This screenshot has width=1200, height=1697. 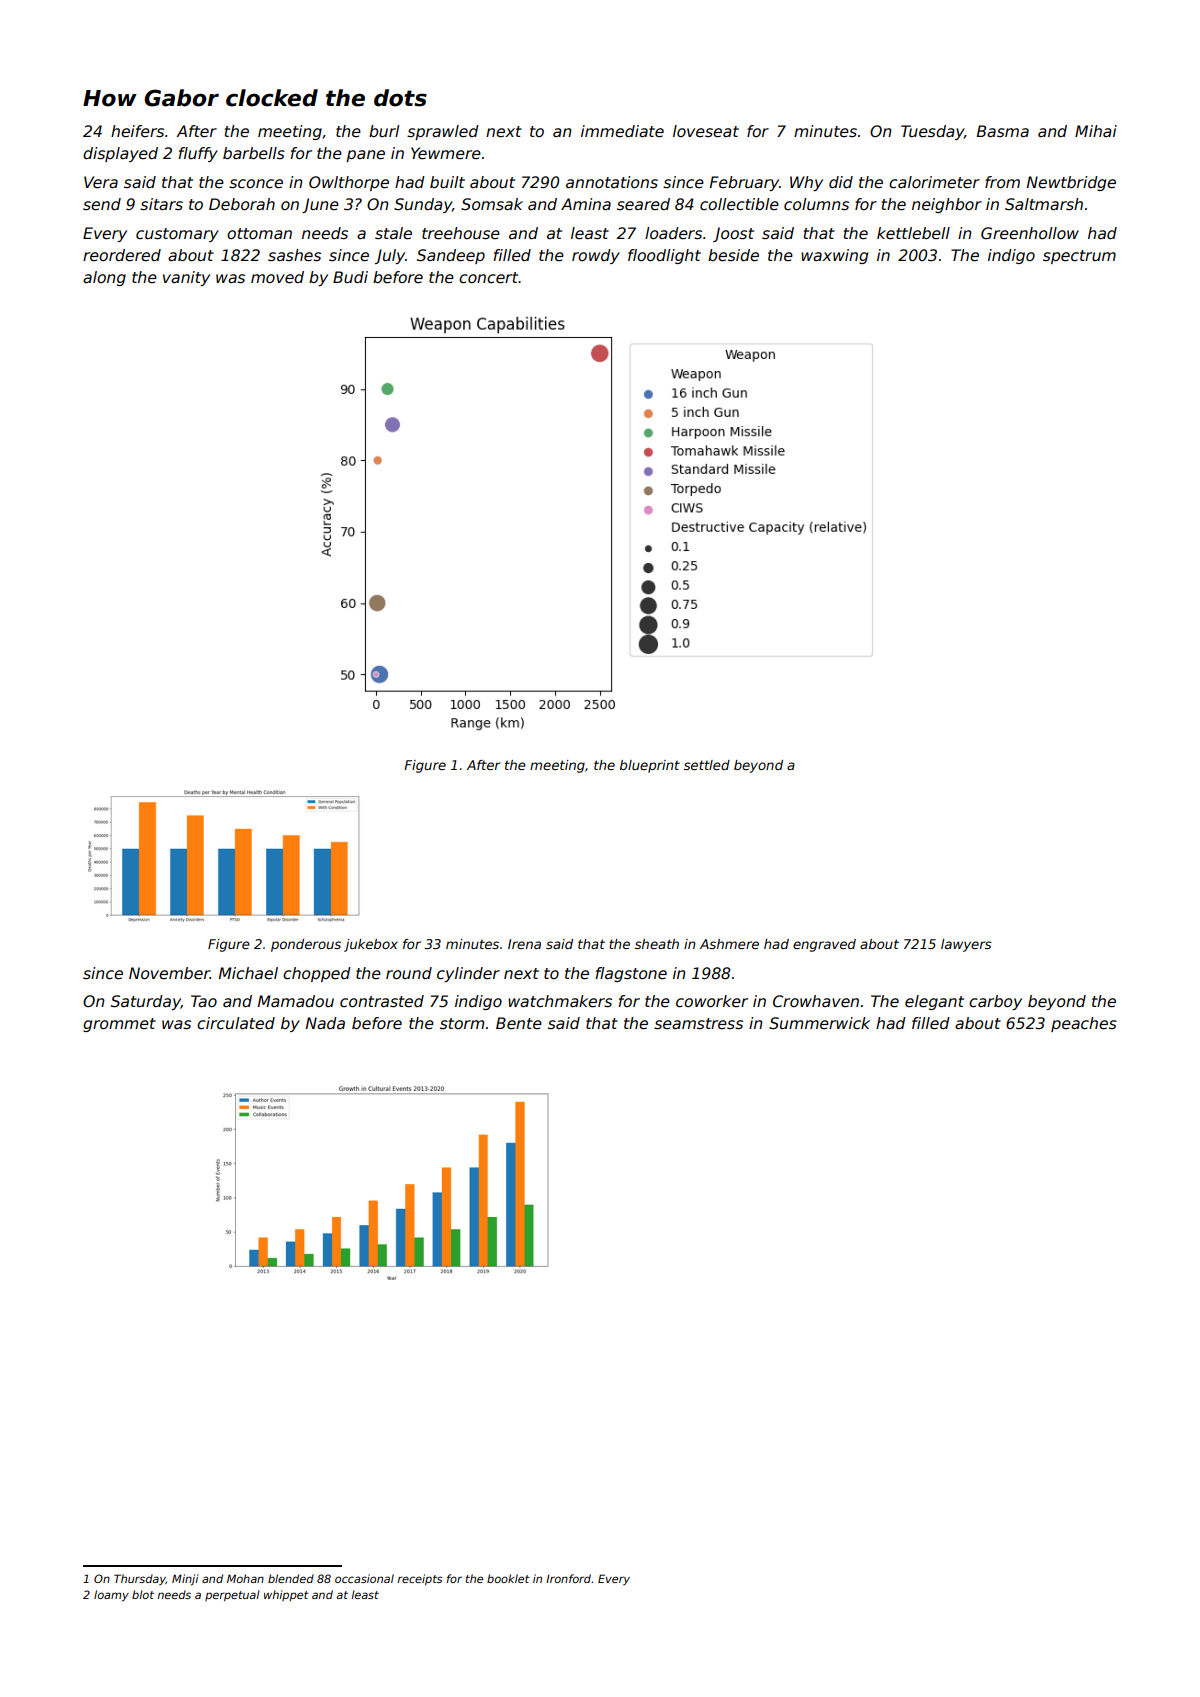 What do you see at coordinates (325, 1023) in the screenshot?
I see `Nada` at bounding box center [325, 1023].
